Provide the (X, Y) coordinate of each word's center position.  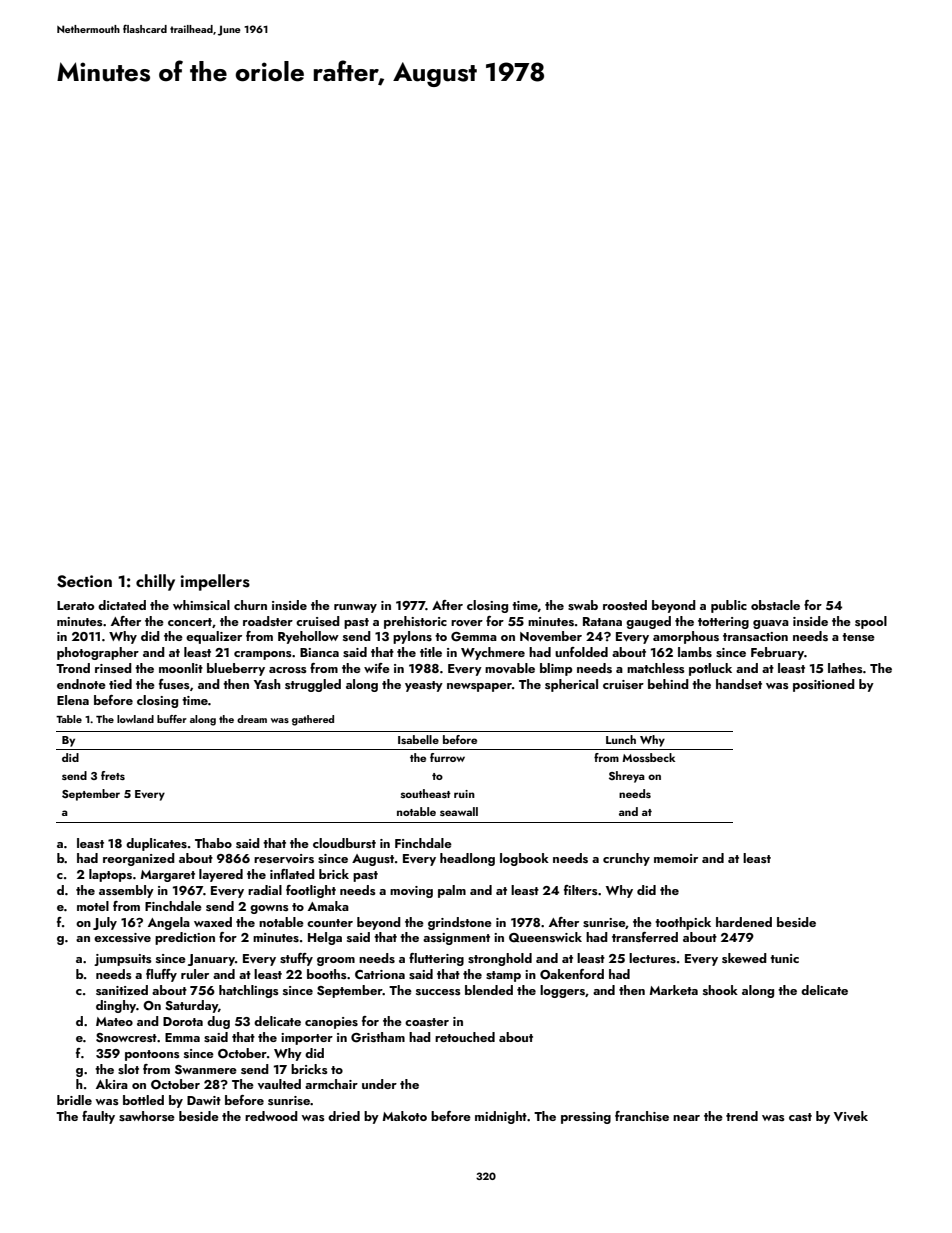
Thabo (213, 843)
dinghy (116, 1006)
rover (467, 623)
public (729, 606)
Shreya (627, 777)
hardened (744, 922)
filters (581, 890)
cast (800, 1117)
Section (84, 581)
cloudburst (344, 843)
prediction (185, 938)
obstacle (775, 605)
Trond (73, 668)
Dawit (204, 1100)
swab (583, 605)
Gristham (378, 1037)
